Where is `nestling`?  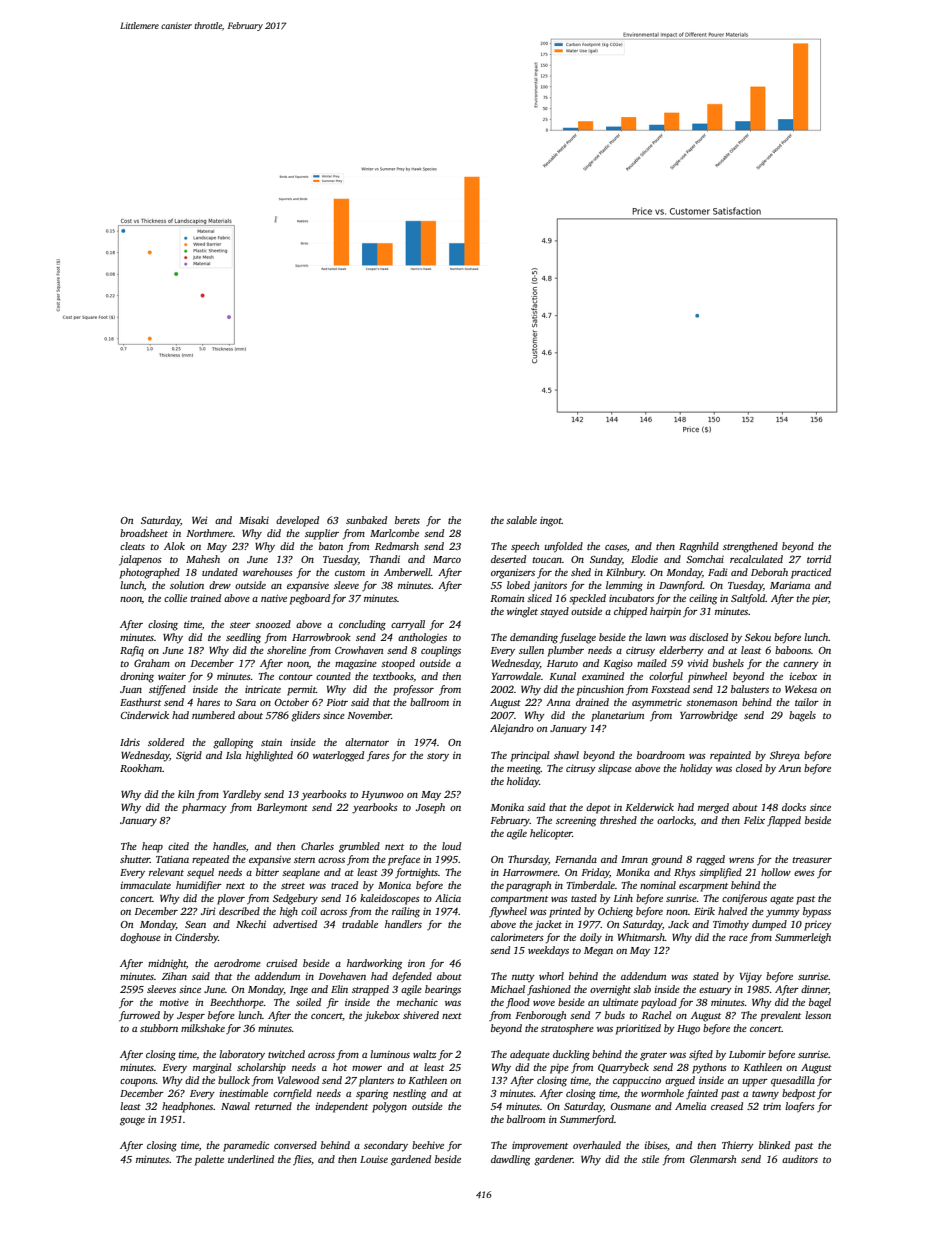
nestling is located at coordinates (409, 1094).
